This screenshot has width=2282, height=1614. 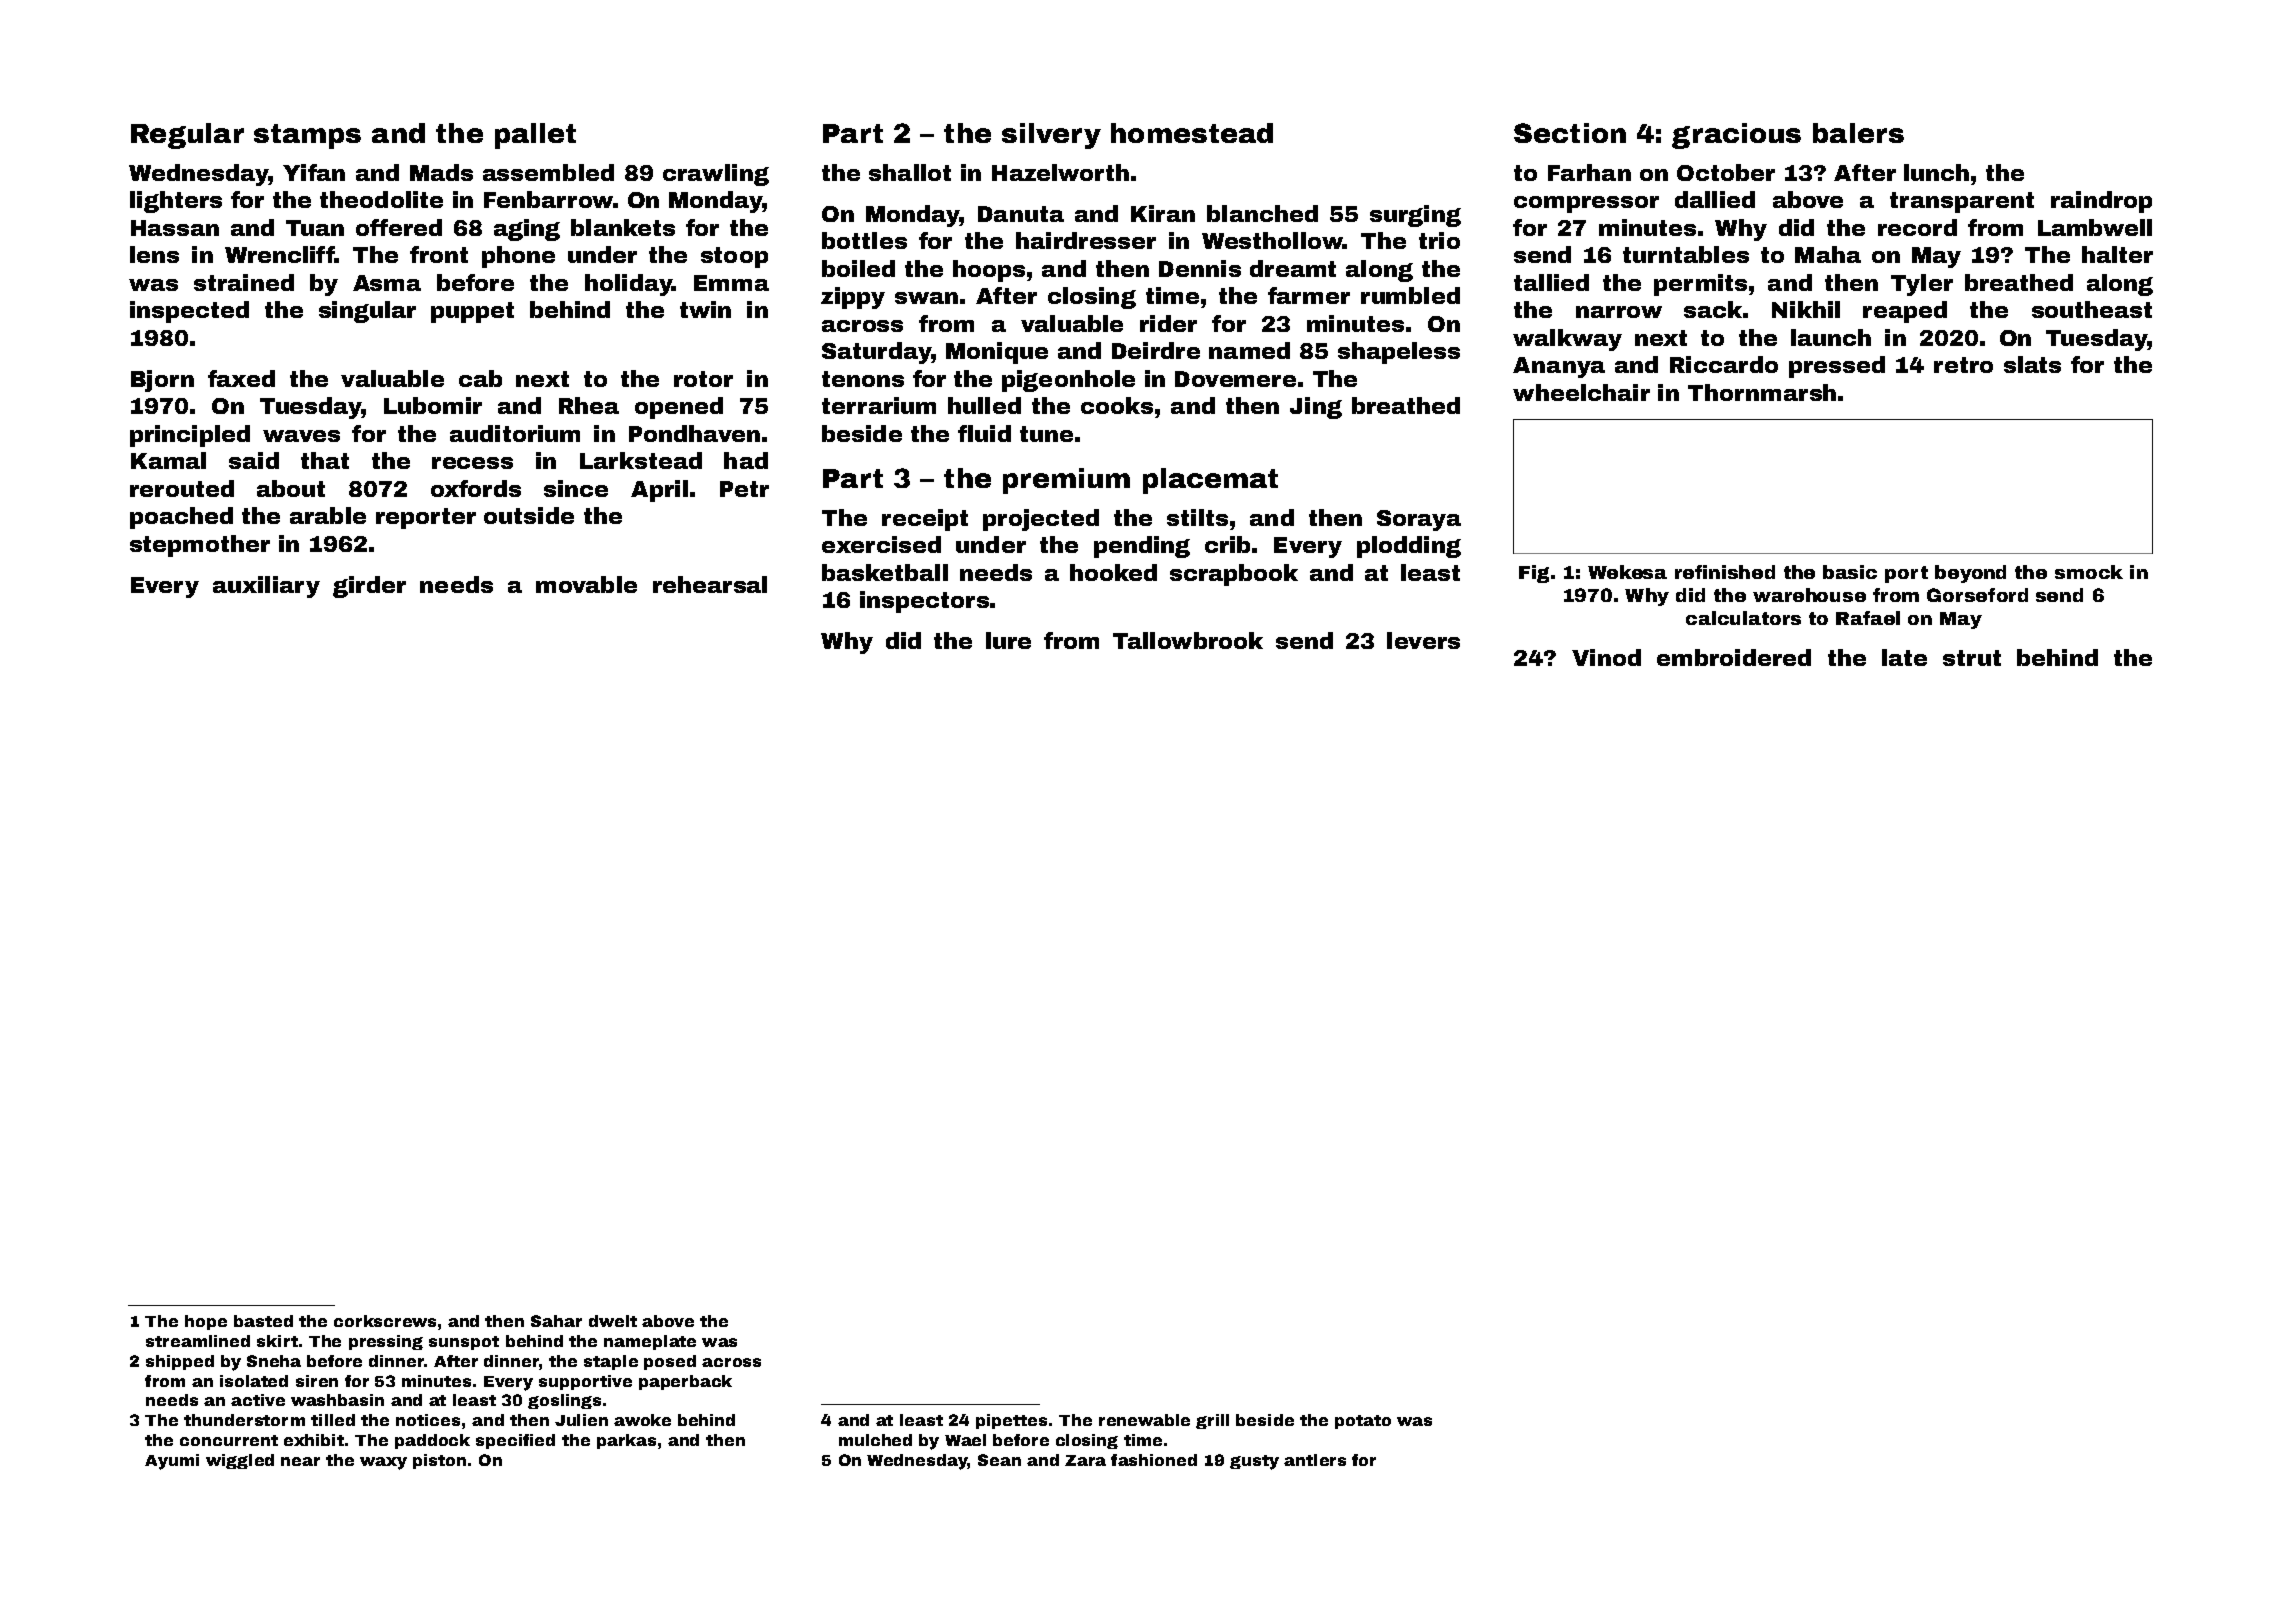 What do you see at coordinates (910, 172) in the screenshot?
I see `shallot` at bounding box center [910, 172].
